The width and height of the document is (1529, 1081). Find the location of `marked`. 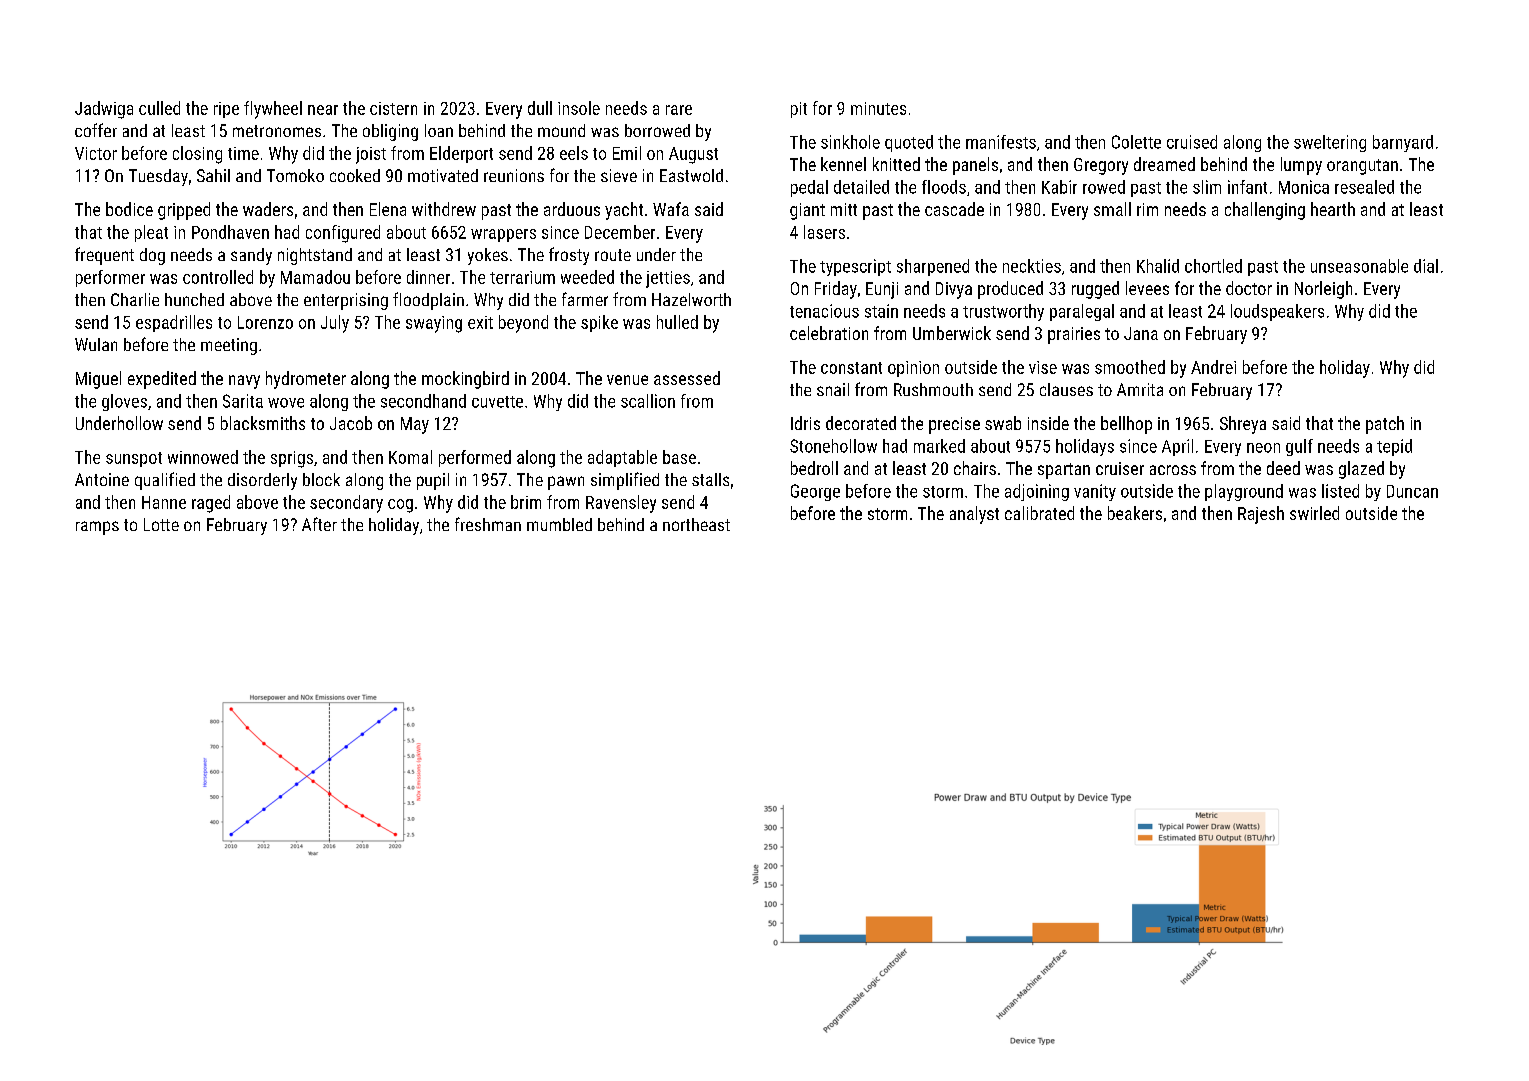

marked is located at coordinates (939, 446).
